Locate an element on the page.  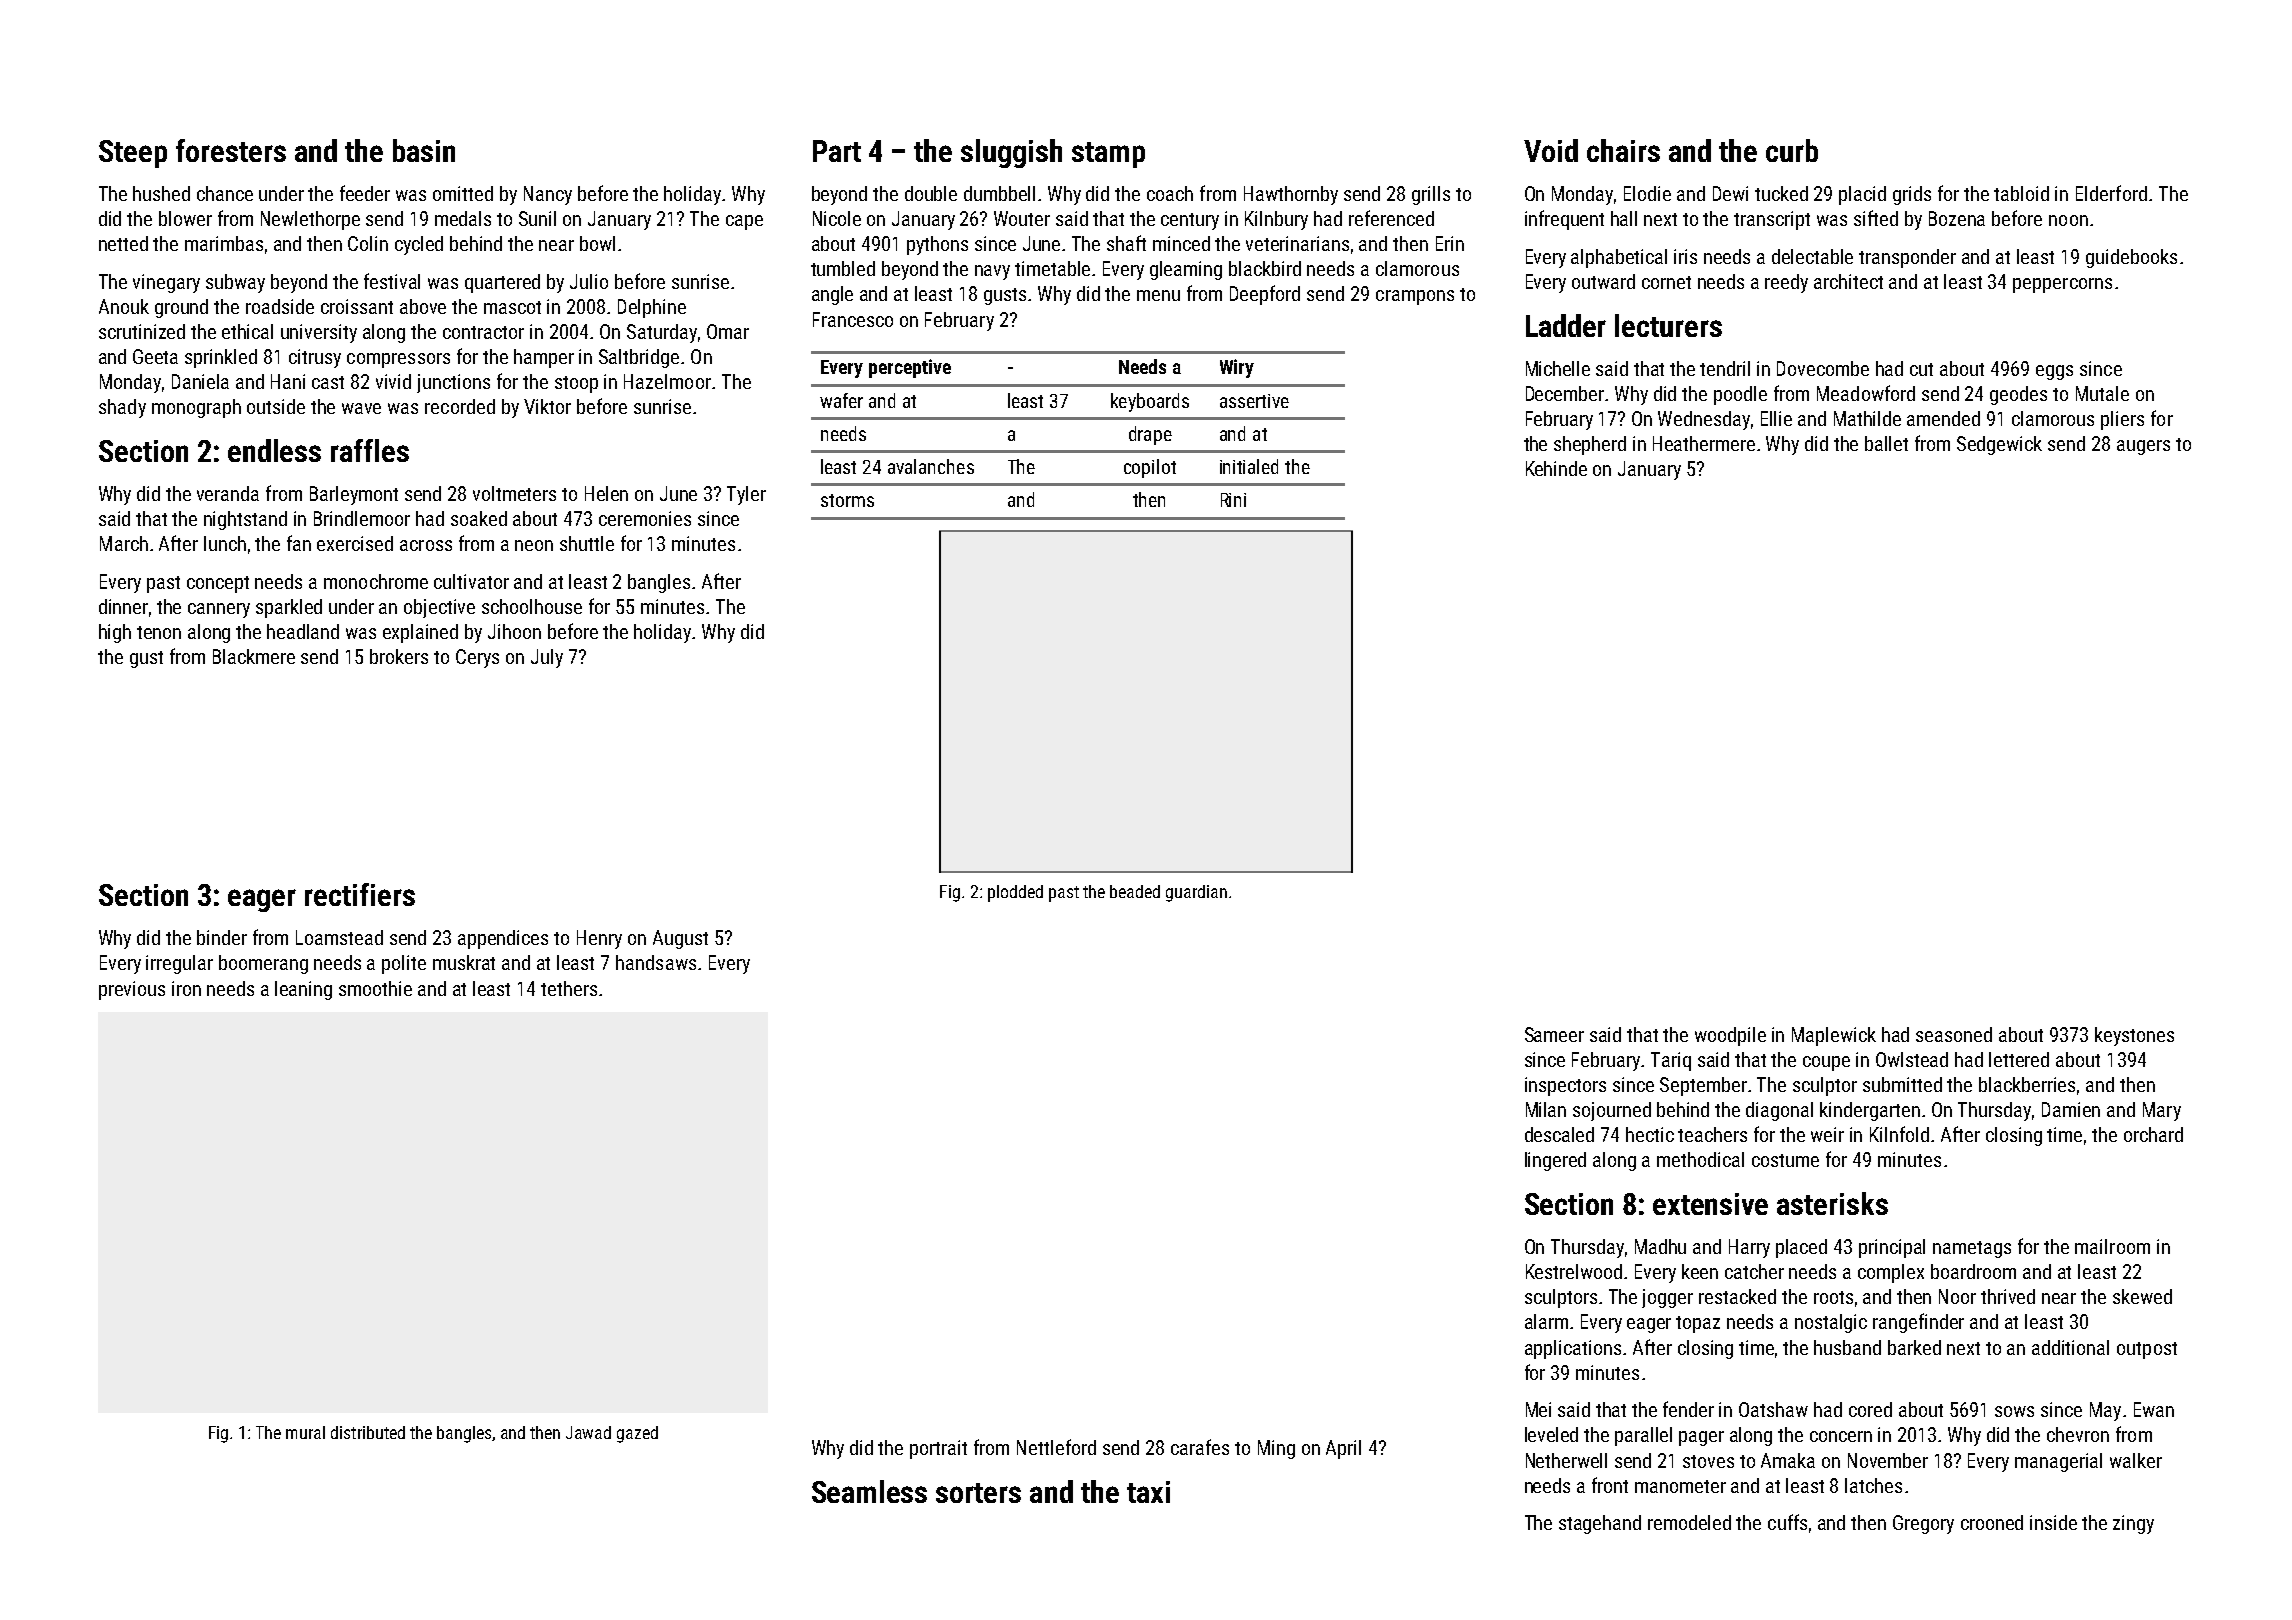
Sedgewick is located at coordinates (1999, 445).
